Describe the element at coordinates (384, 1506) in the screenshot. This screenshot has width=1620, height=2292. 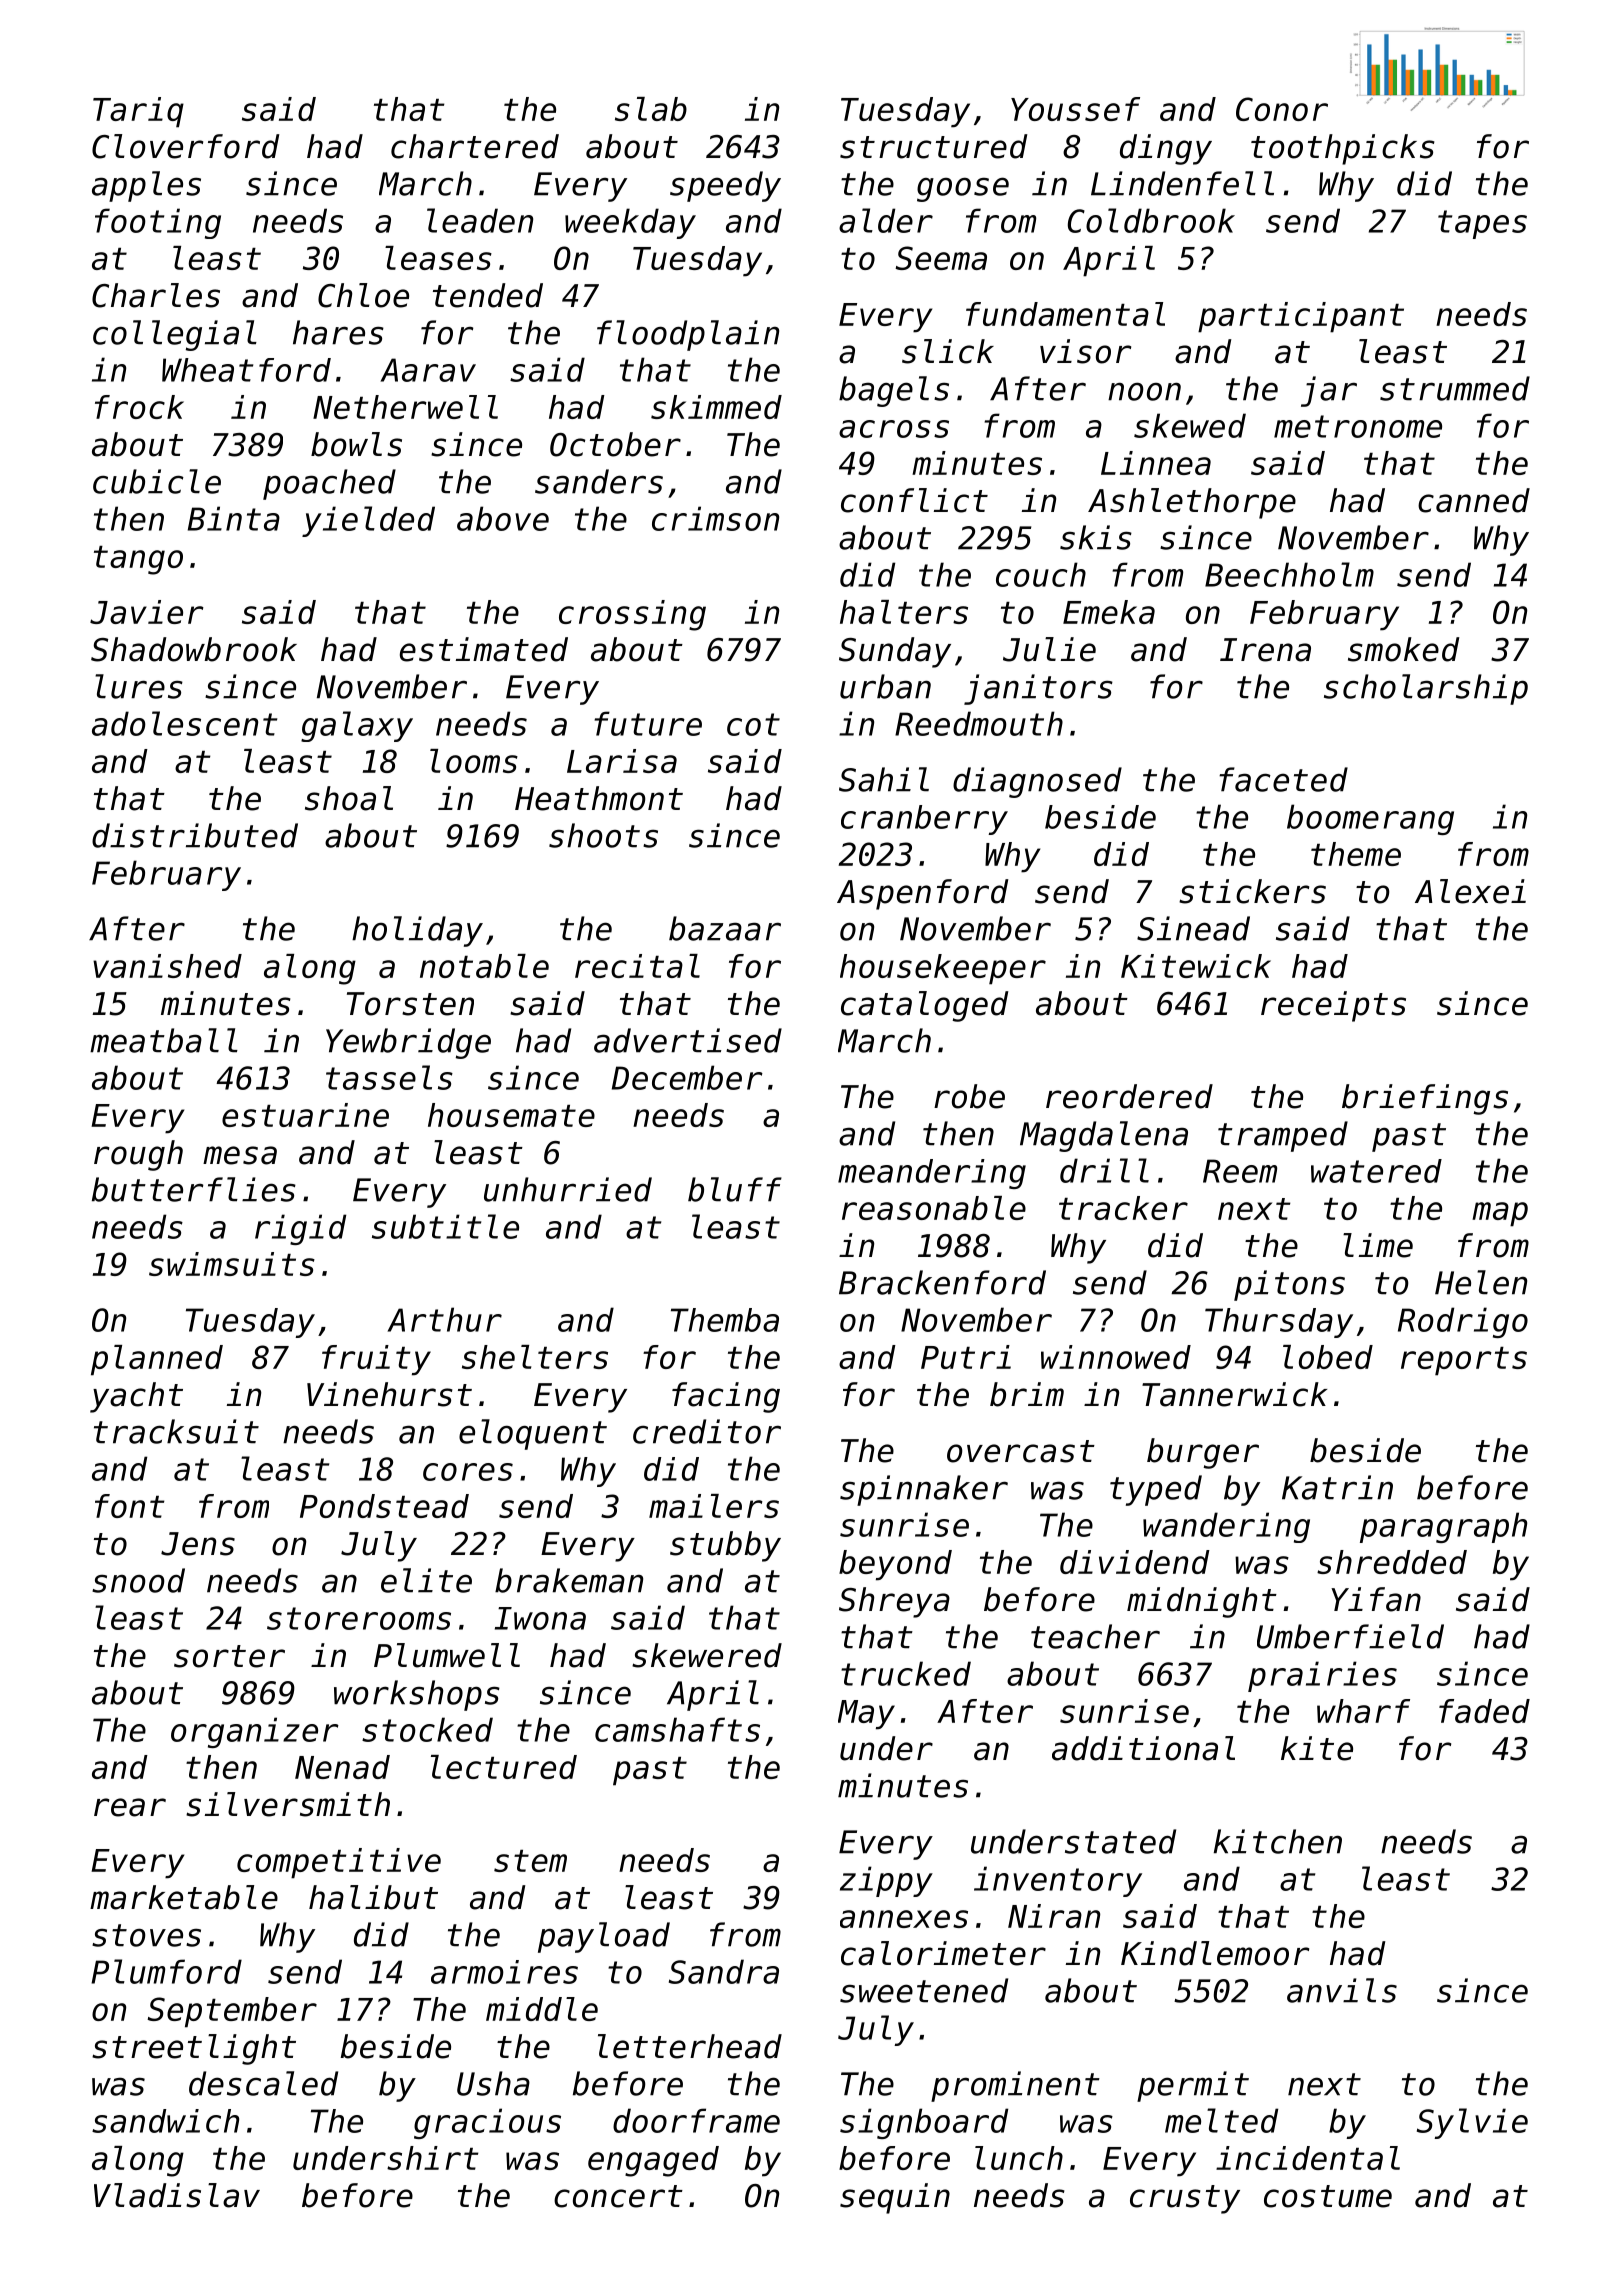
I see `Pondstead` at that location.
